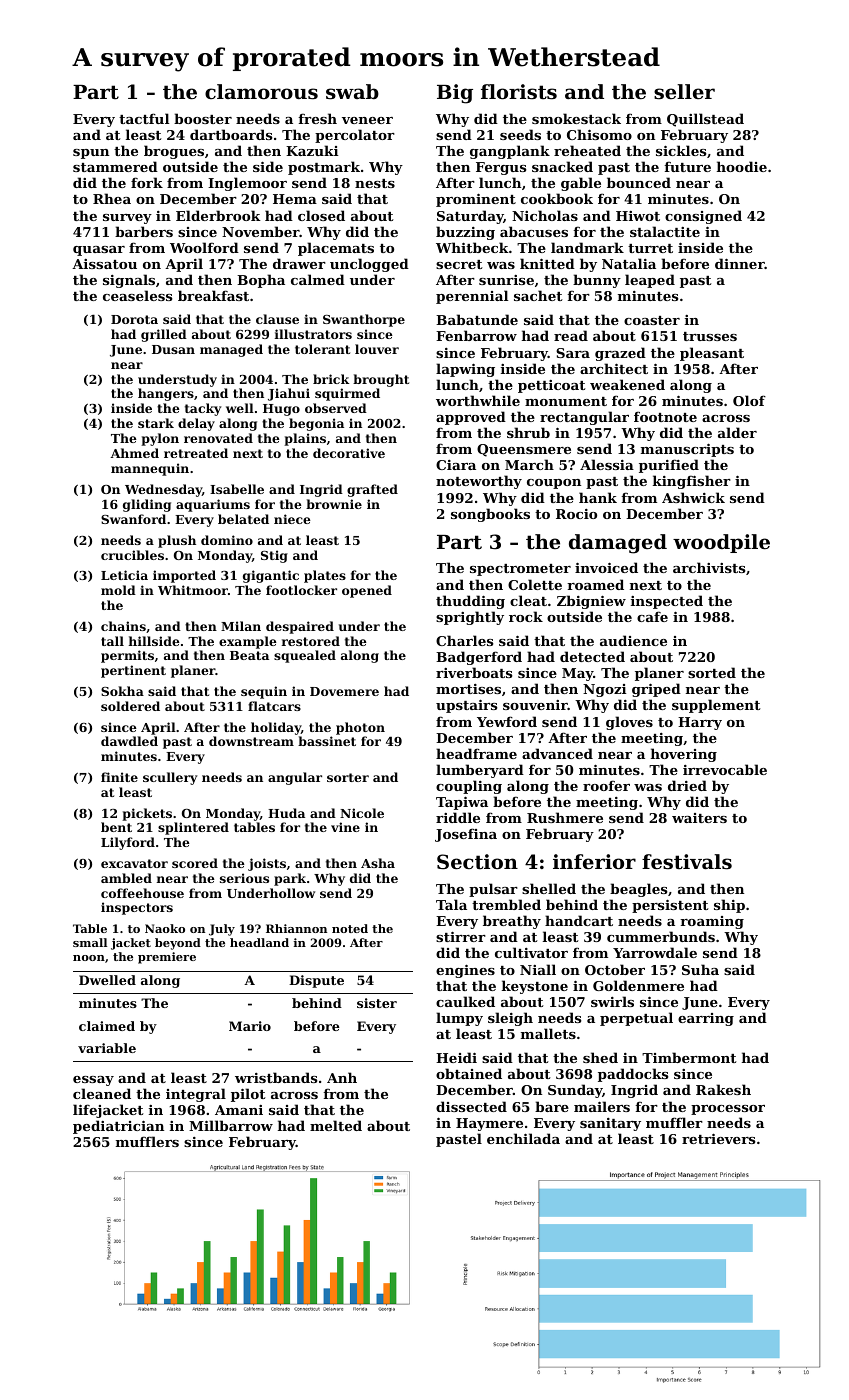 This screenshot has width=849, height=1400. What do you see at coordinates (579, 920) in the screenshot?
I see `handcart` at bounding box center [579, 920].
